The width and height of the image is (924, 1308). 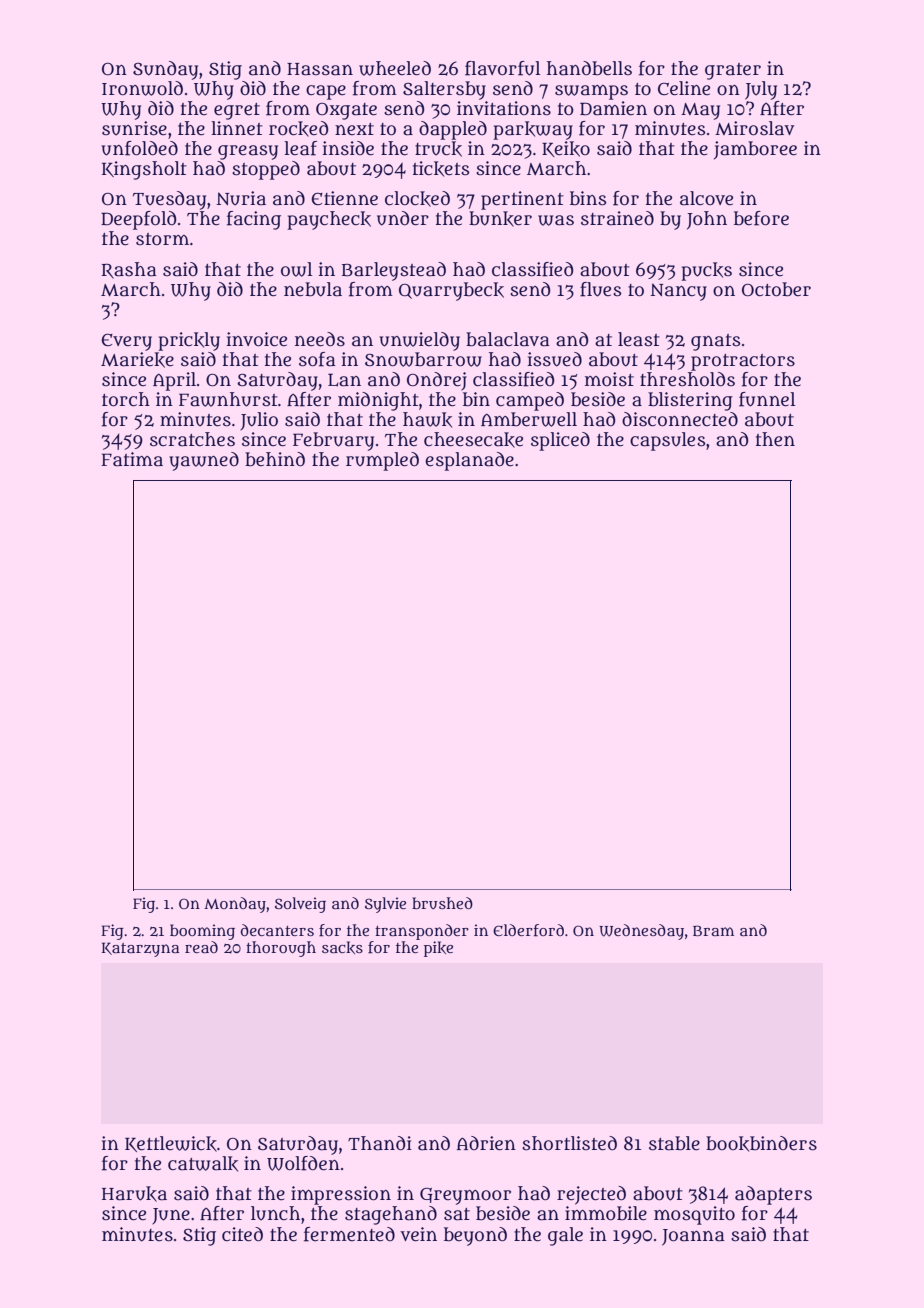 What do you see at coordinates (761, 90) in the image?
I see `July` at bounding box center [761, 90].
